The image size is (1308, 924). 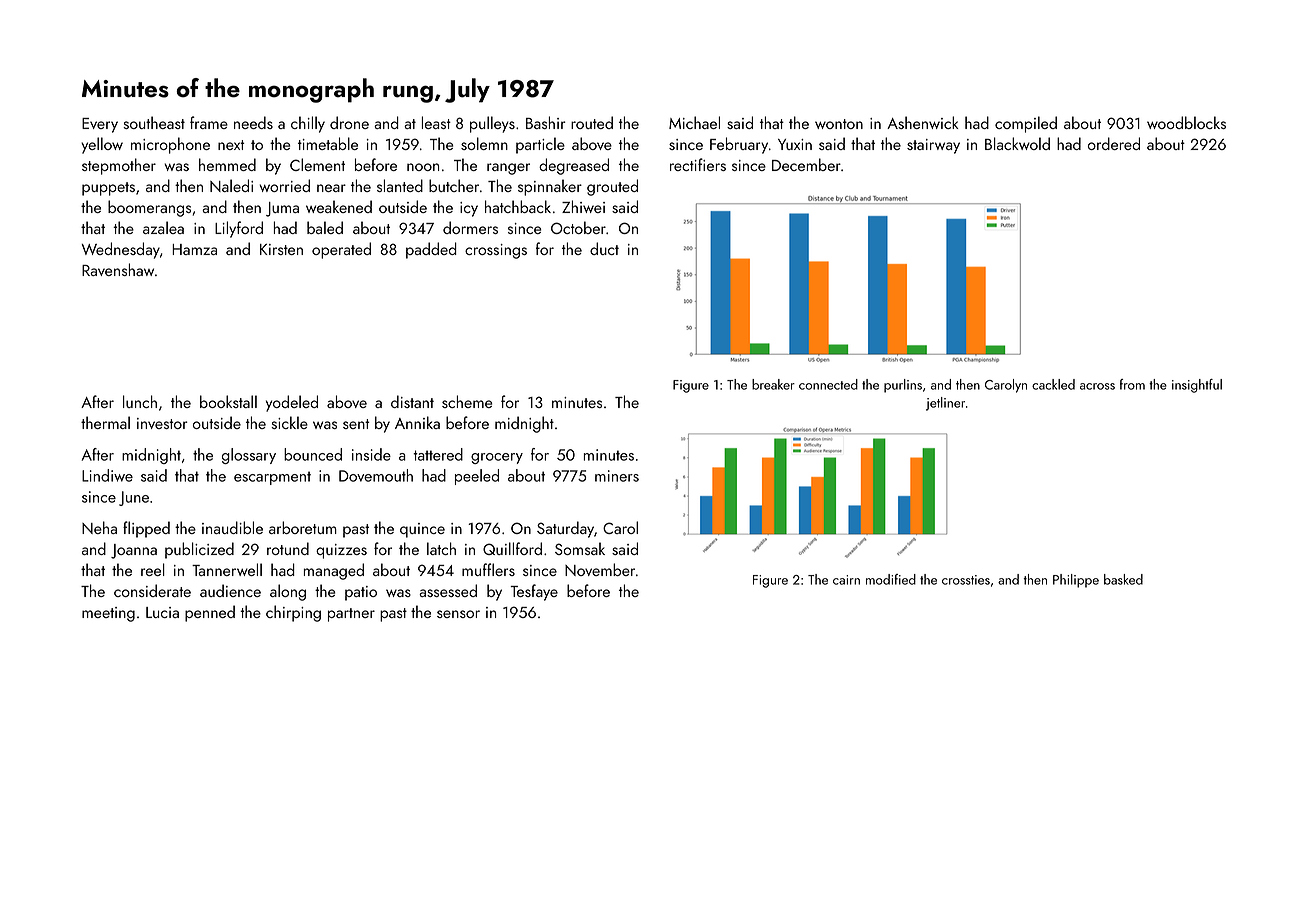 I want to click on Ravenshaw, so click(x=118, y=269).
